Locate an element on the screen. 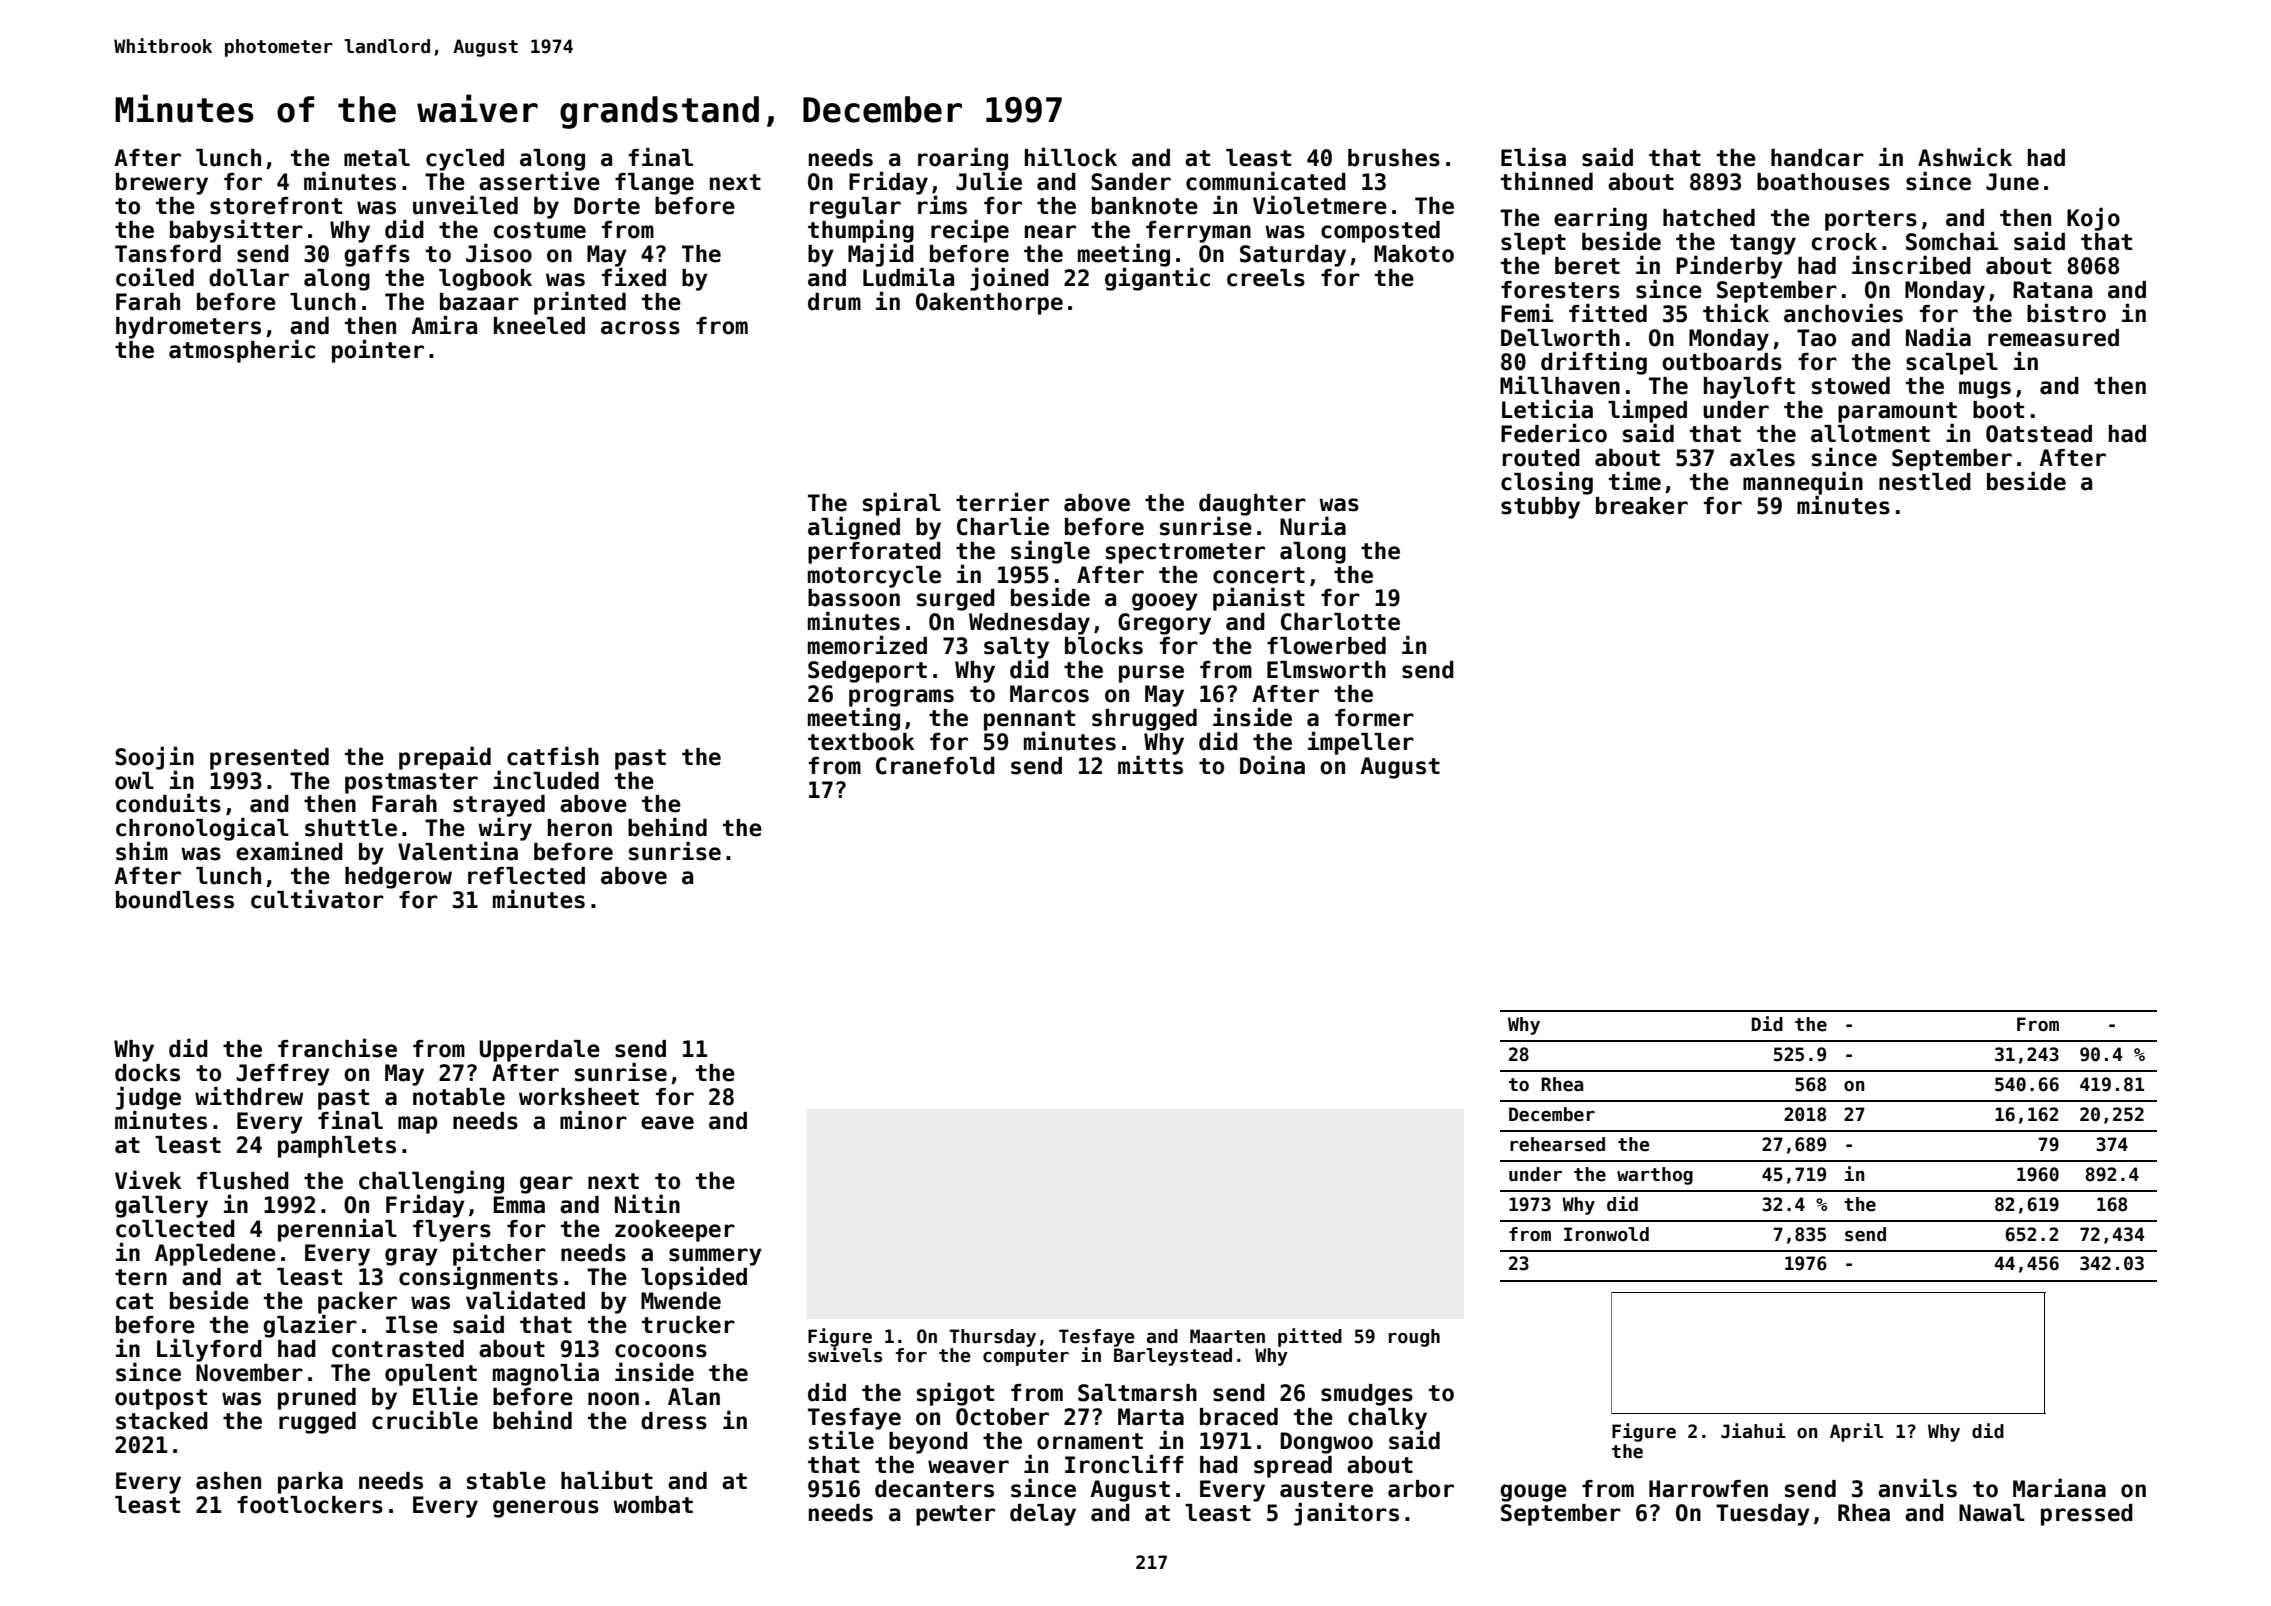  communicated is located at coordinates (1266, 181).
